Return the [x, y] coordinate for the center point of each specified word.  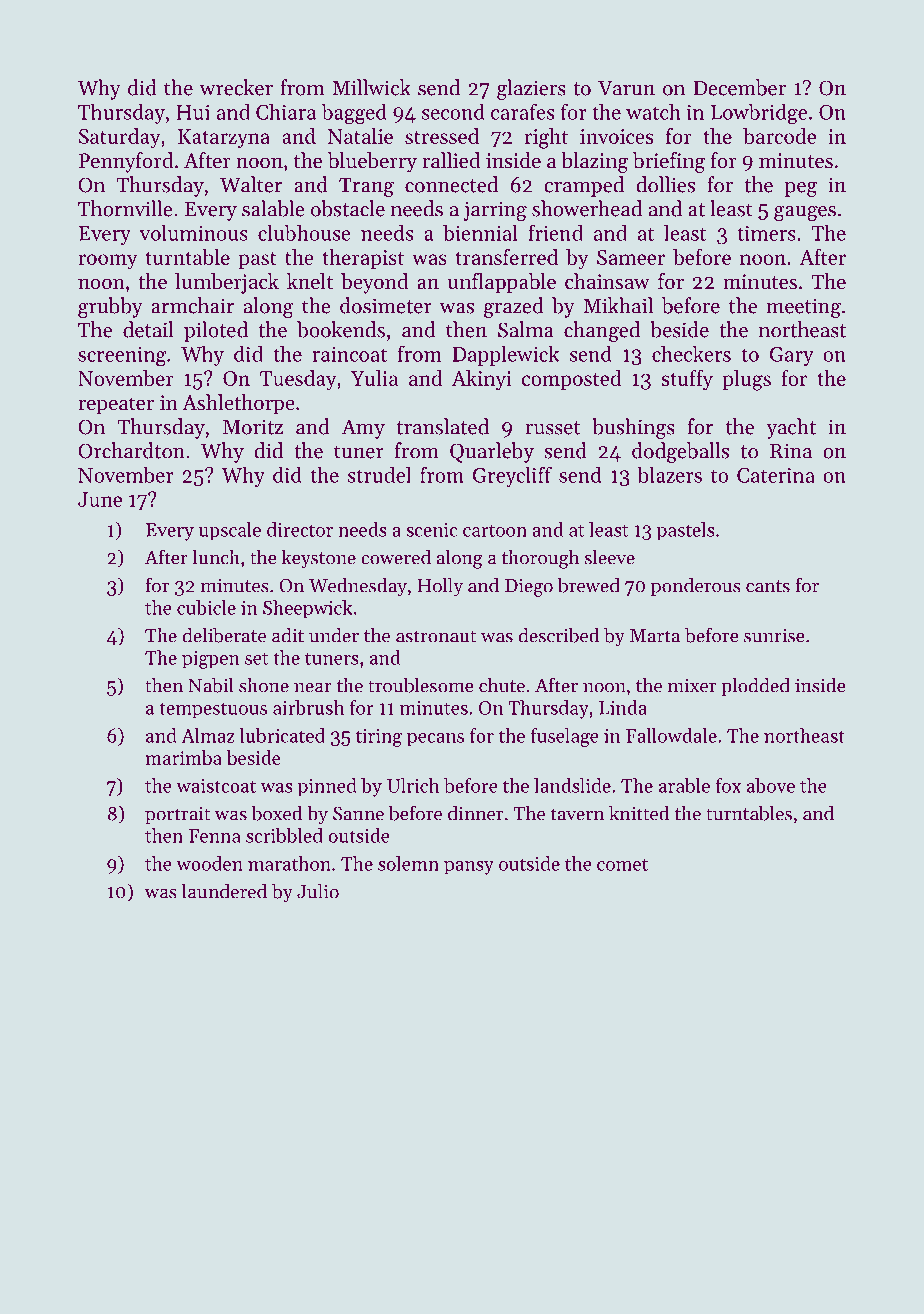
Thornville [125, 208]
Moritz [253, 427]
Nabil [211, 685]
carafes [522, 111]
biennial [480, 233]
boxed [276, 813]
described [559, 635]
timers [766, 233]
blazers [669, 475]
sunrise [774, 636]
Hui [193, 112]
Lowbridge [759, 114]
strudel [379, 474]
